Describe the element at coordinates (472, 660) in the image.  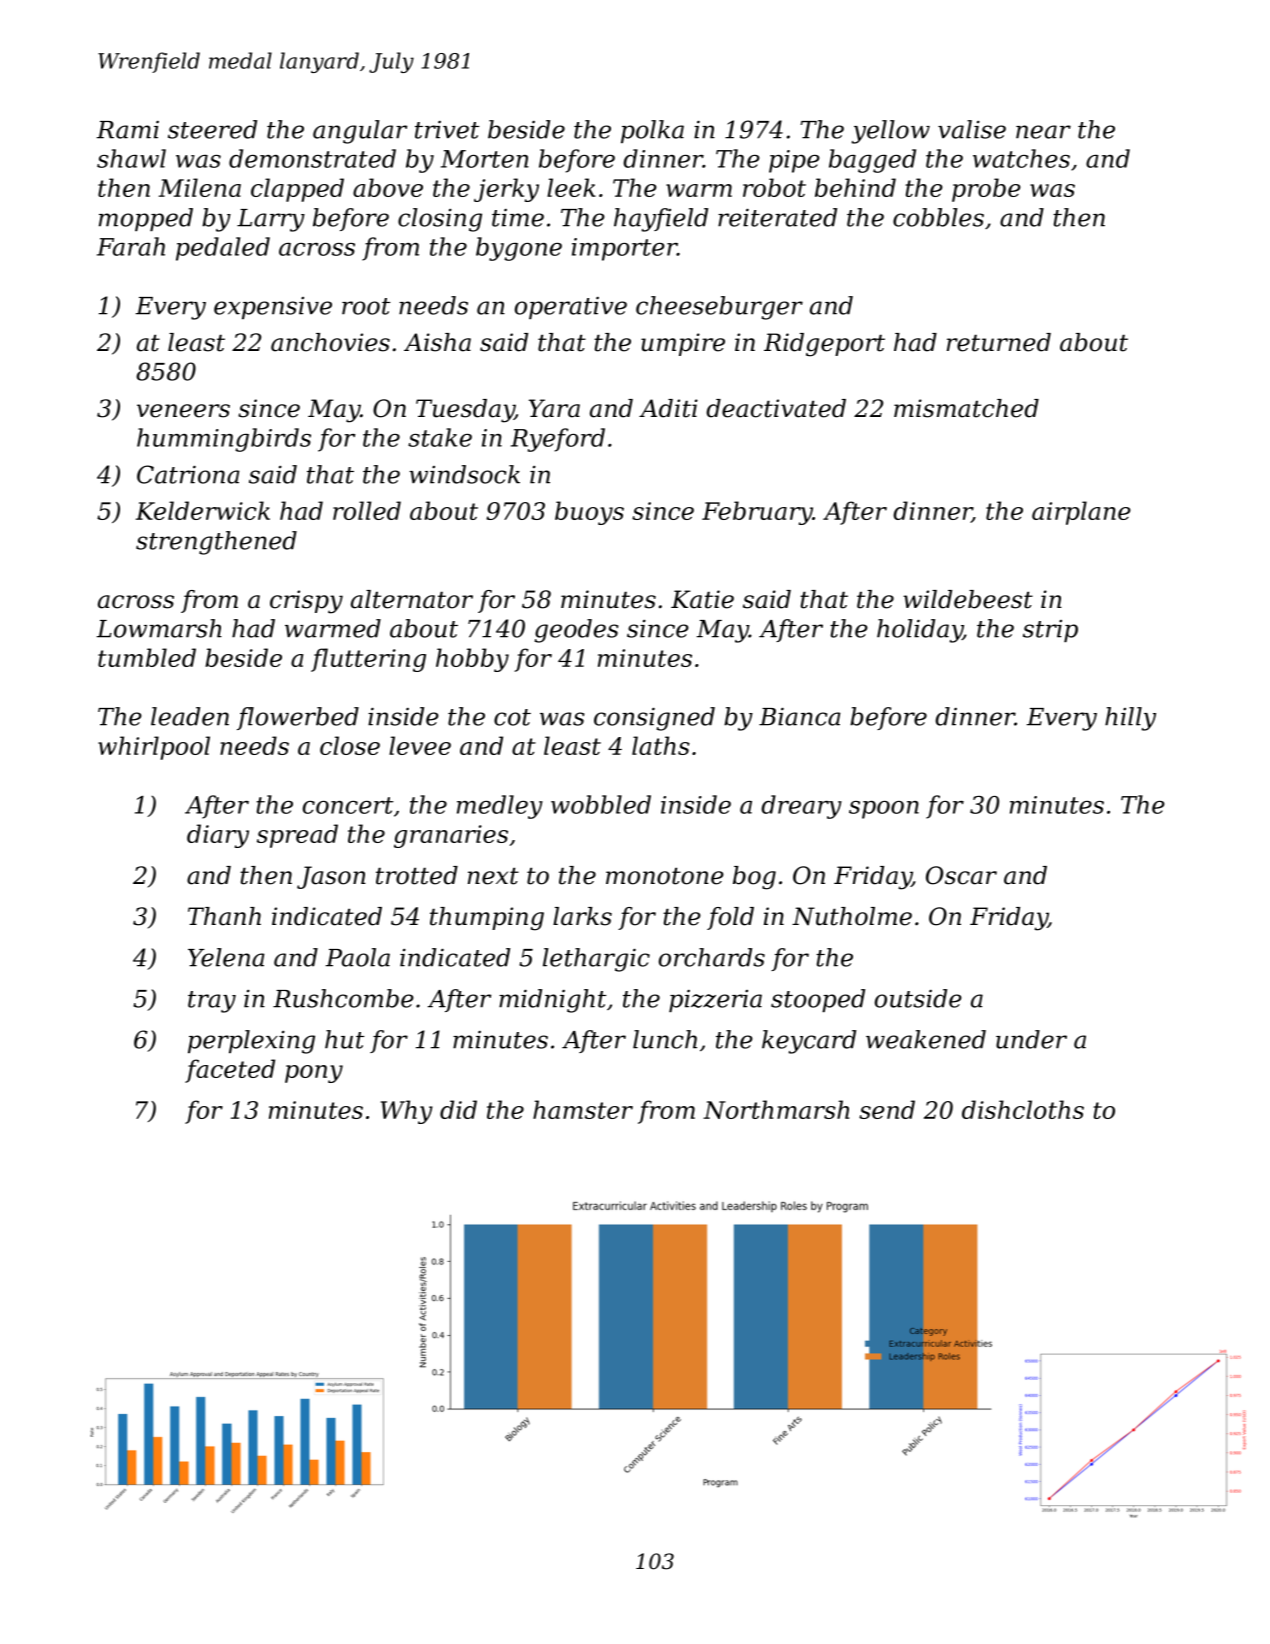
I see `hobby` at that location.
